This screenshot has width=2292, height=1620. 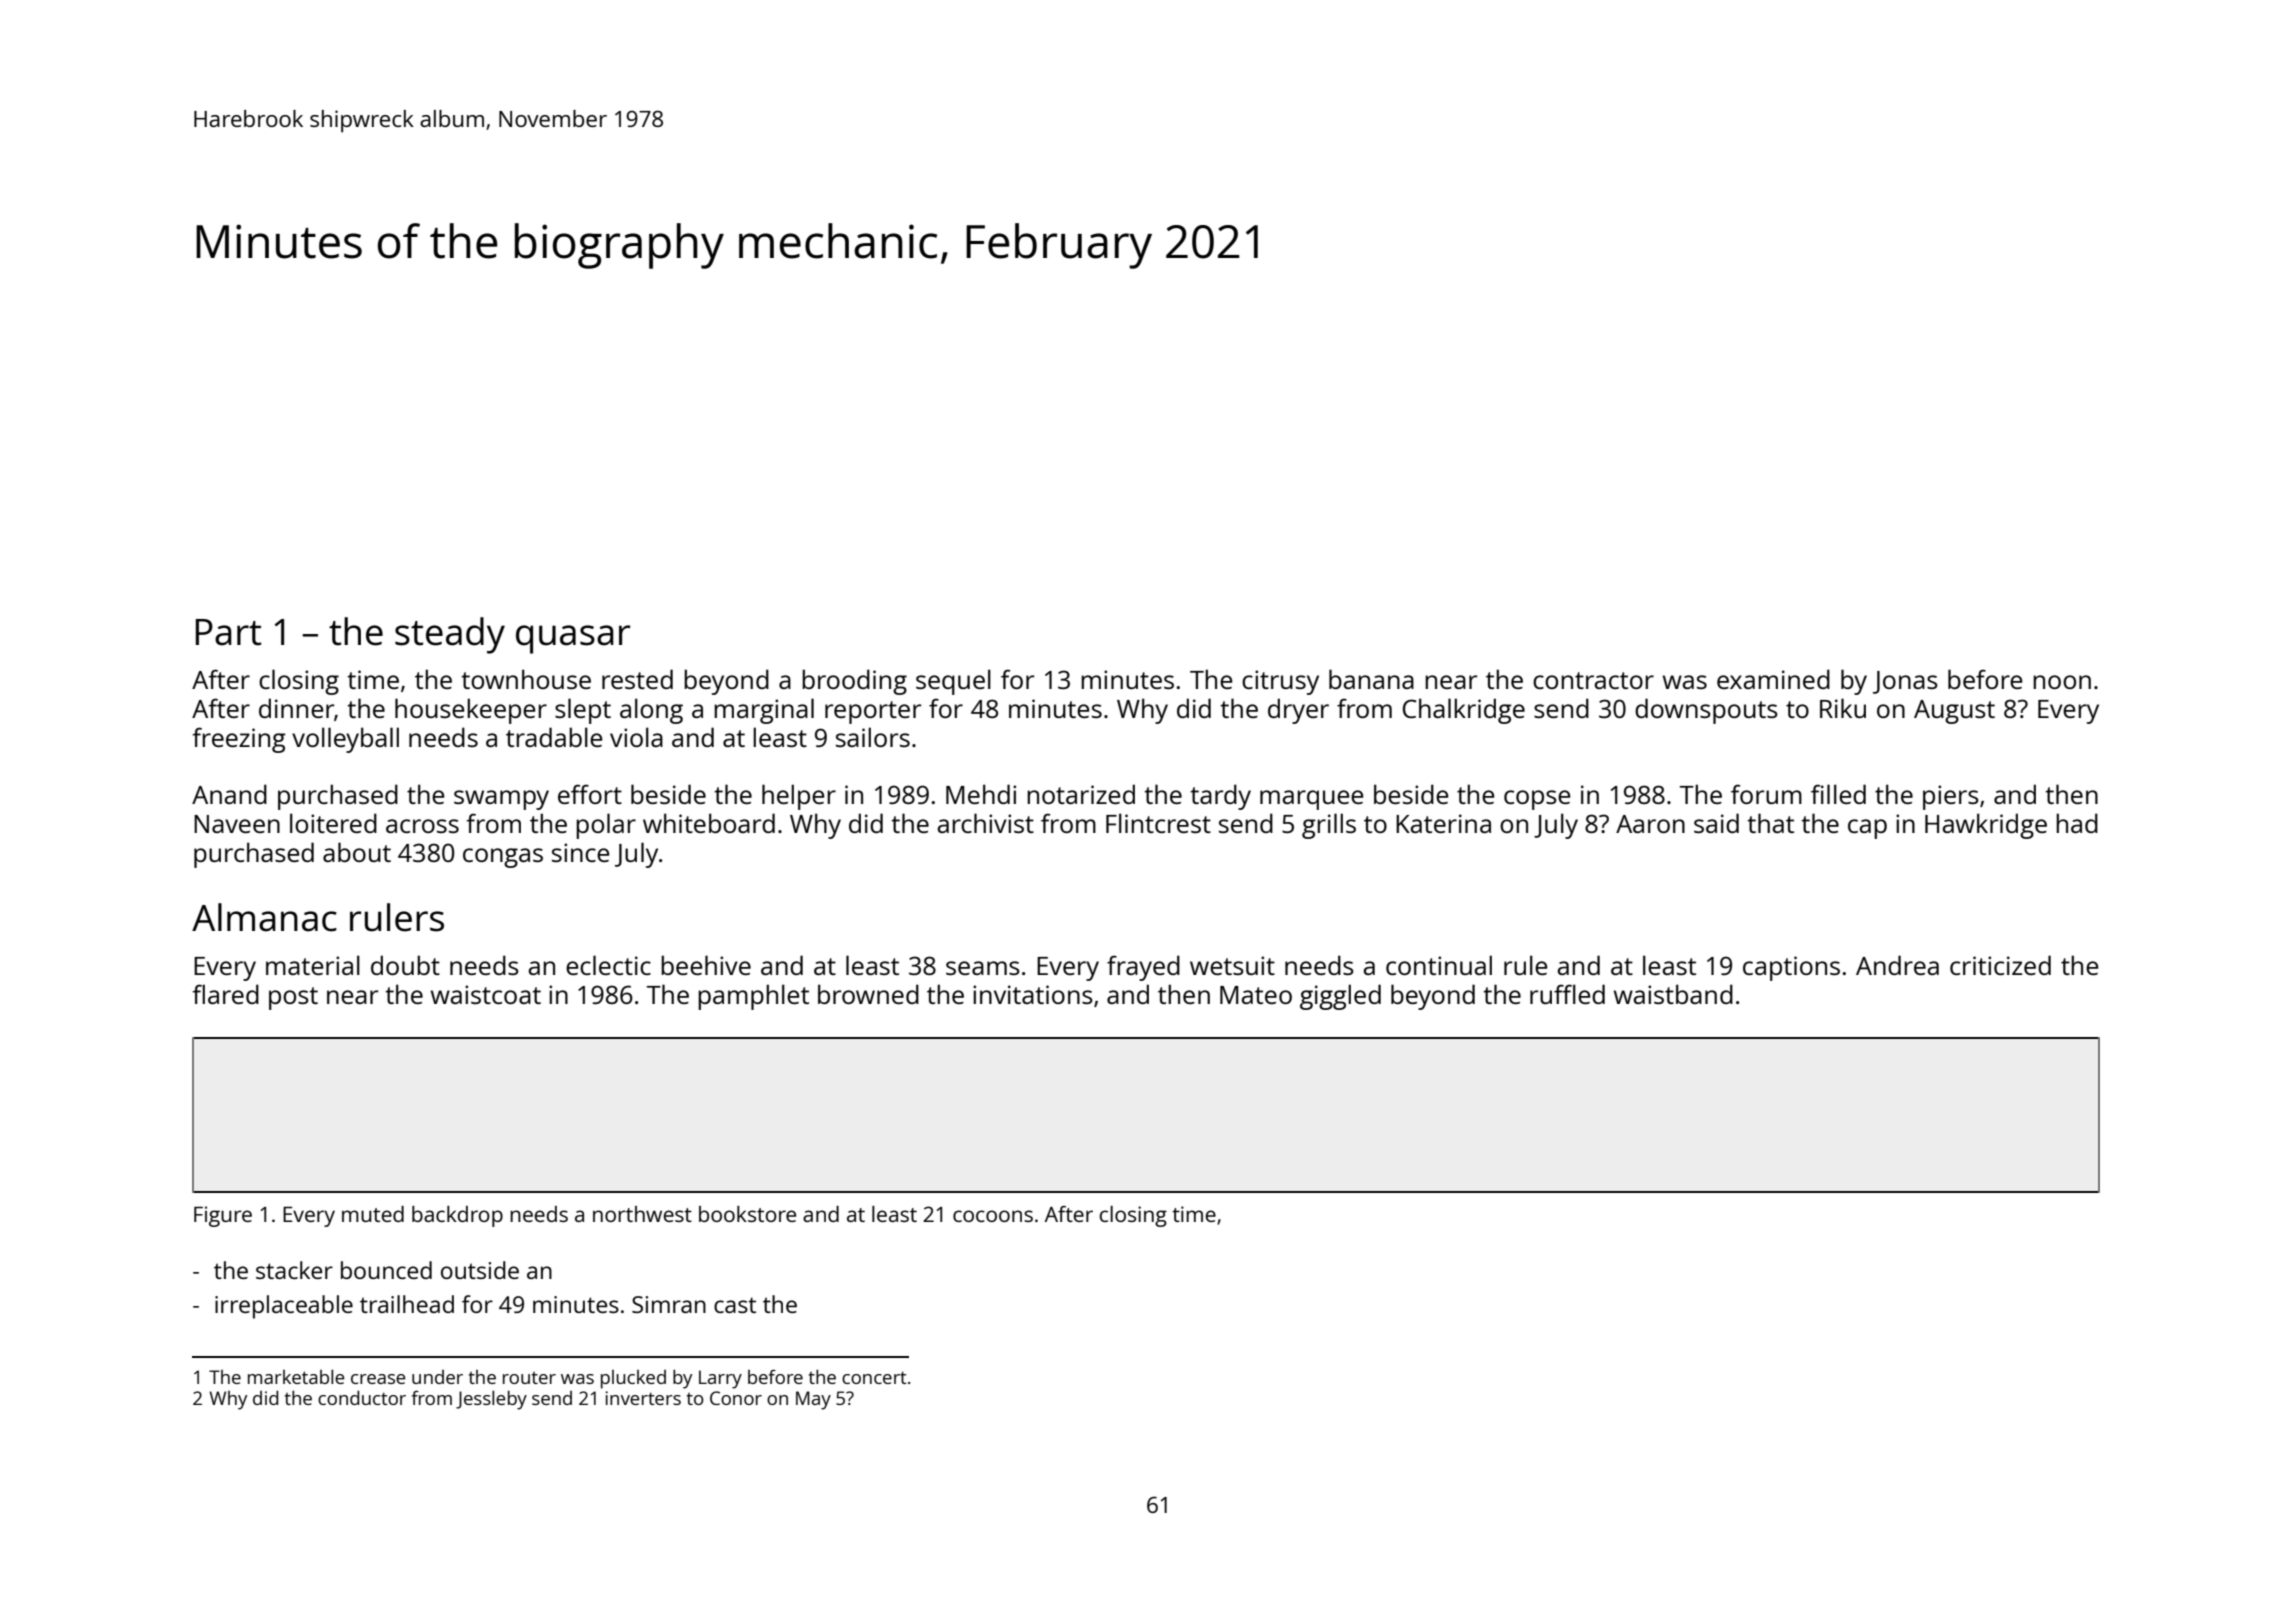 I want to click on quasar, so click(x=573, y=639).
